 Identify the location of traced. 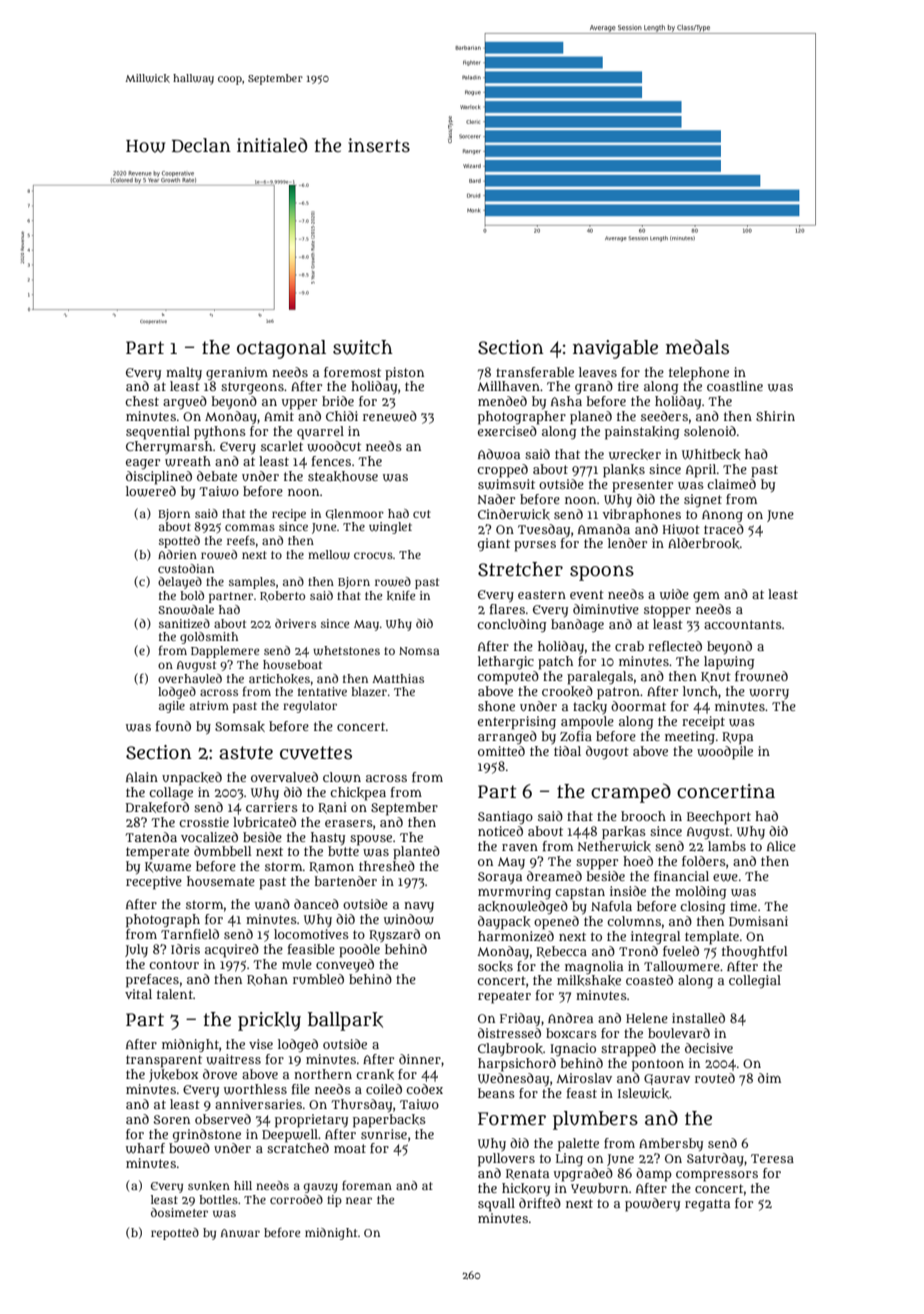
(724, 529).
